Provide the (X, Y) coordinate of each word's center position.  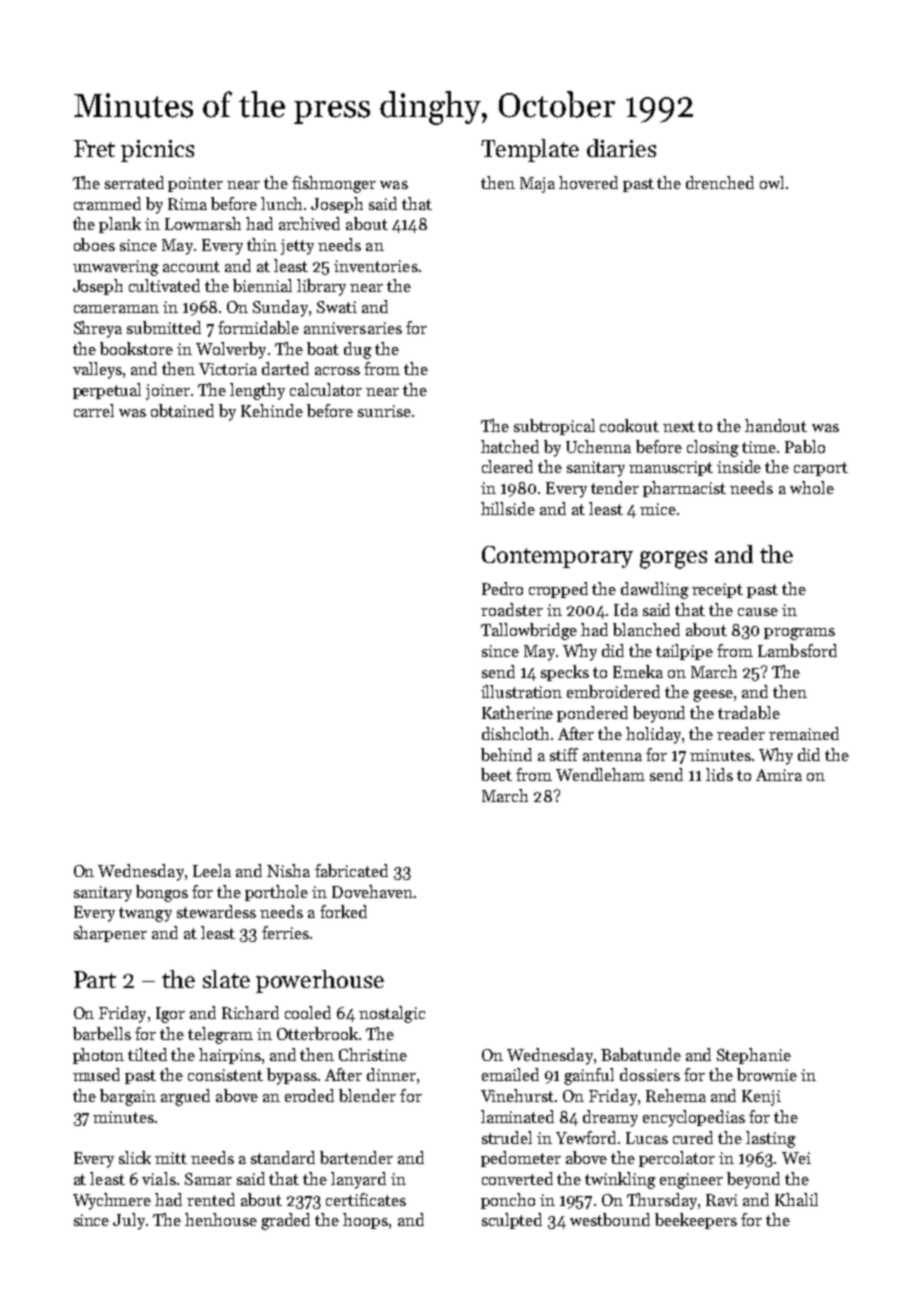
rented (211, 1199)
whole (812, 487)
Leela (212, 870)
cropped (558, 590)
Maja (537, 185)
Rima (187, 204)
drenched (720, 182)
